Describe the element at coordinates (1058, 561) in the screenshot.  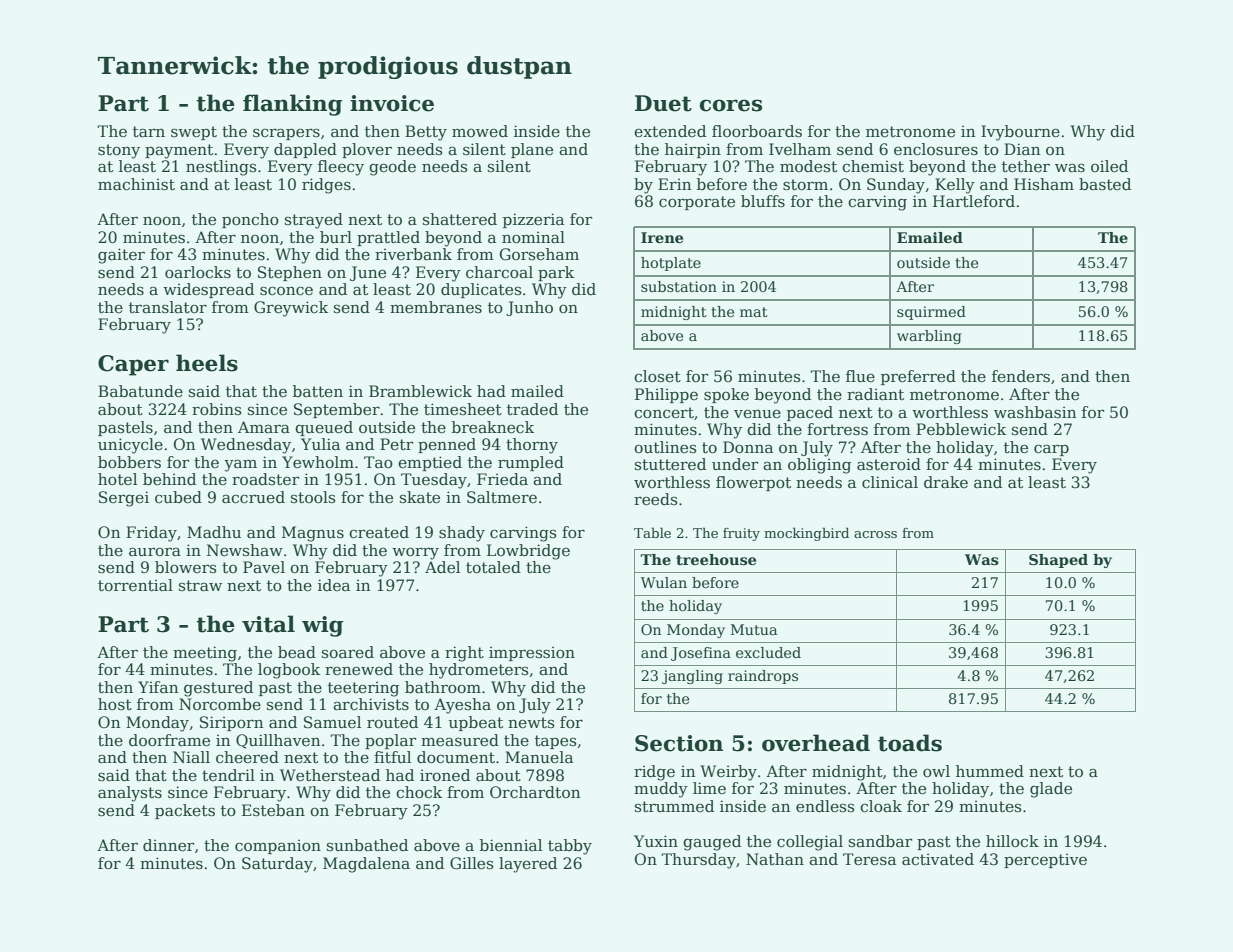
I see `Shaped` at that location.
